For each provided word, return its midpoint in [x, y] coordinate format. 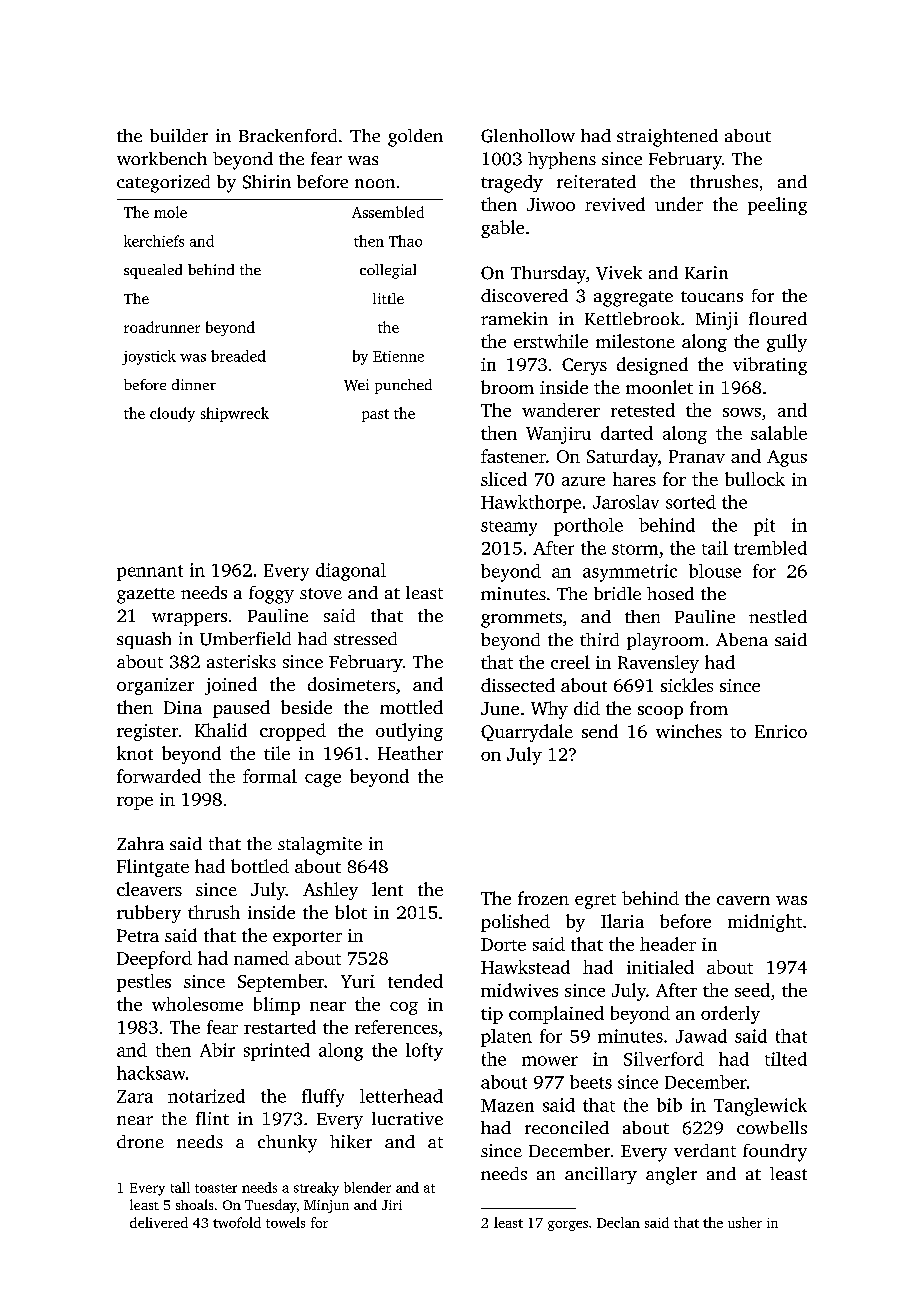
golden [415, 138]
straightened [667, 138]
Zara [135, 1096]
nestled [778, 616]
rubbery [149, 914]
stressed [365, 638]
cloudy [172, 414]
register [147, 732]
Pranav [697, 456]
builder [179, 135]
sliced [504, 479]
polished [515, 923]
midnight [765, 923]
